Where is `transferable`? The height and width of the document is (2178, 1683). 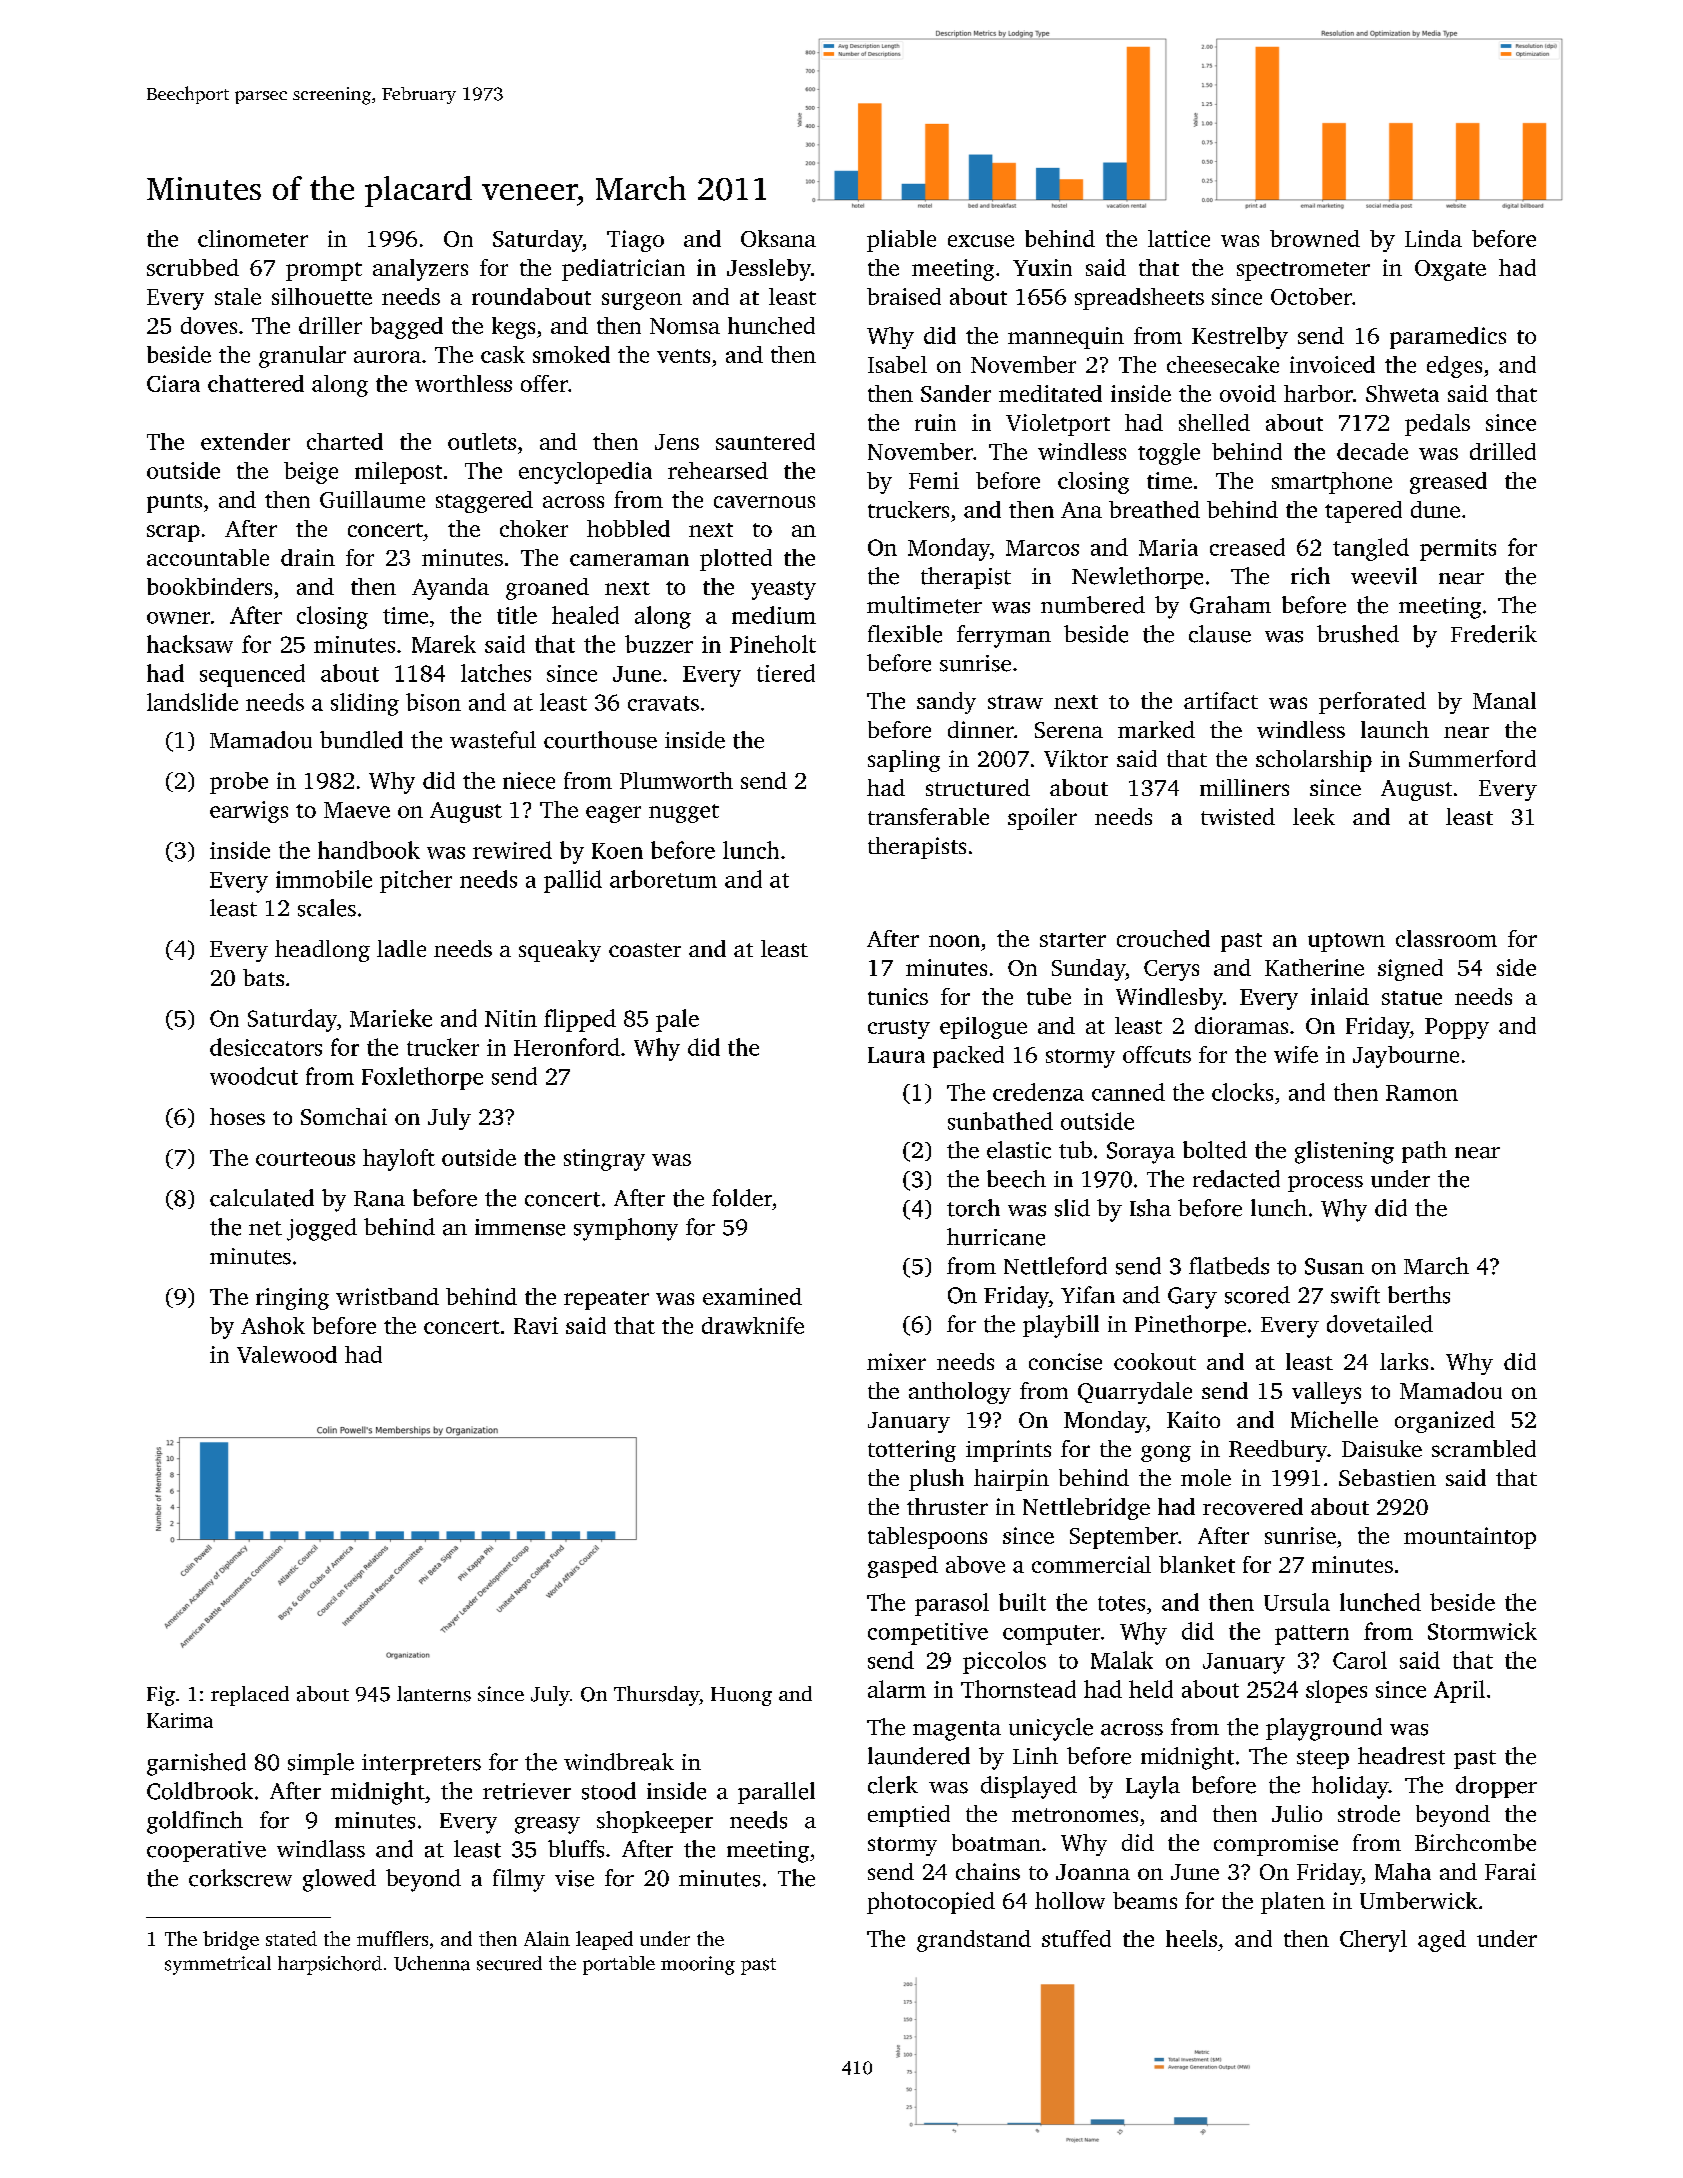 transferable is located at coordinates (928, 816).
